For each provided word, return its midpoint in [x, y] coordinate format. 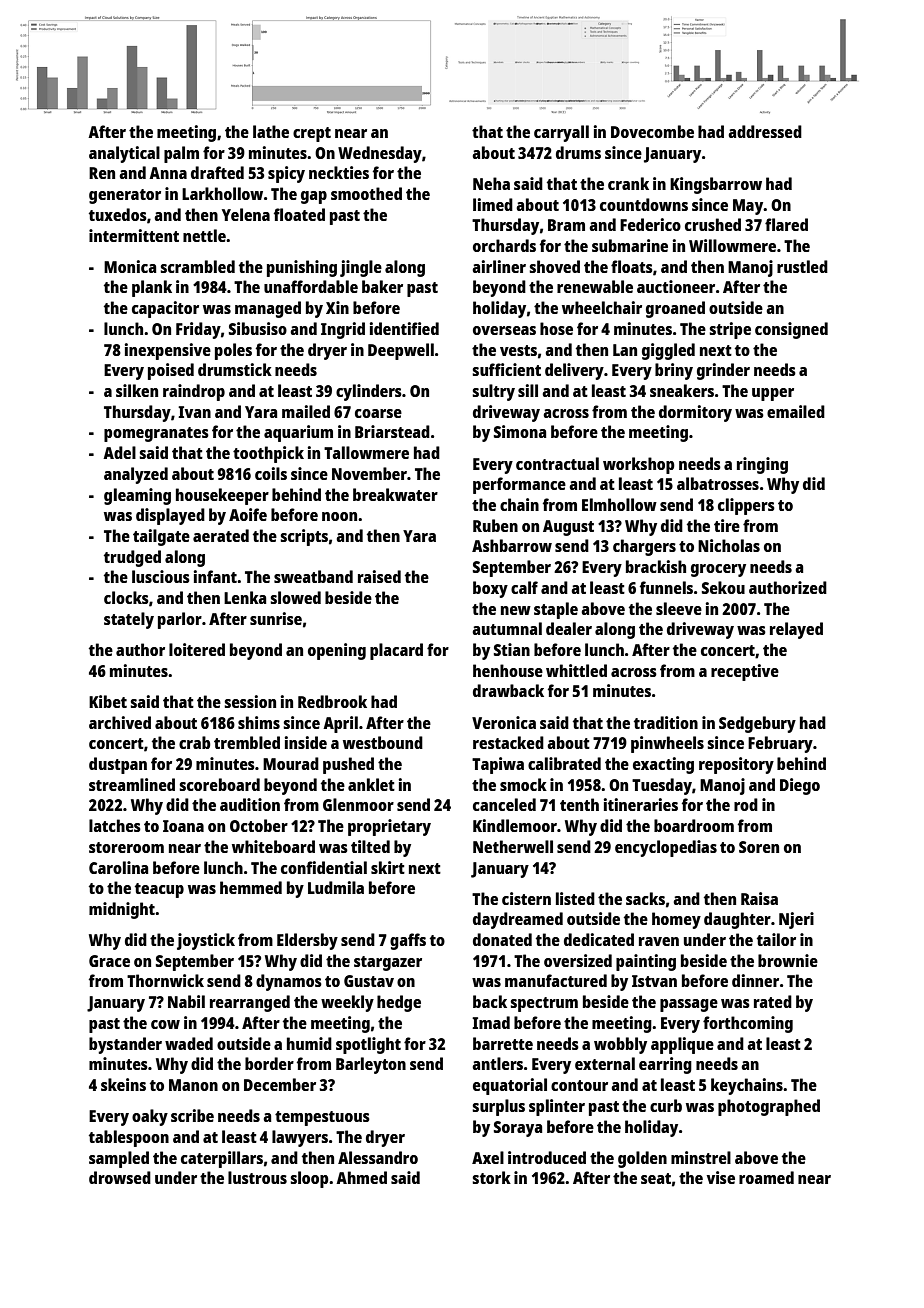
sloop [309, 1179]
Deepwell [401, 351]
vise [721, 1177]
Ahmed [361, 1177]
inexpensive [168, 351]
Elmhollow [619, 504]
